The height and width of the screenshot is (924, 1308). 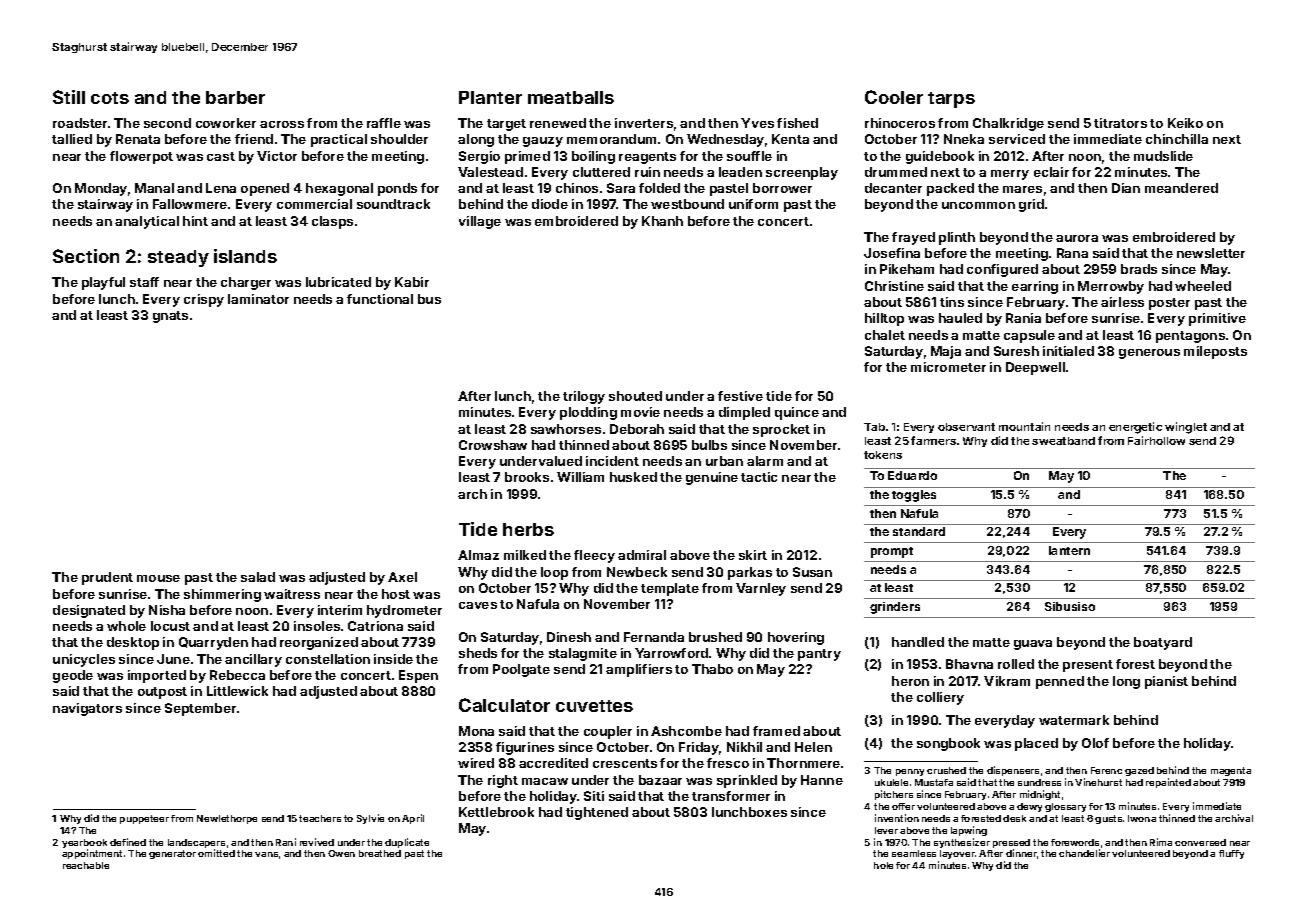 What do you see at coordinates (1215, 352) in the screenshot?
I see `mileposts` at bounding box center [1215, 352].
